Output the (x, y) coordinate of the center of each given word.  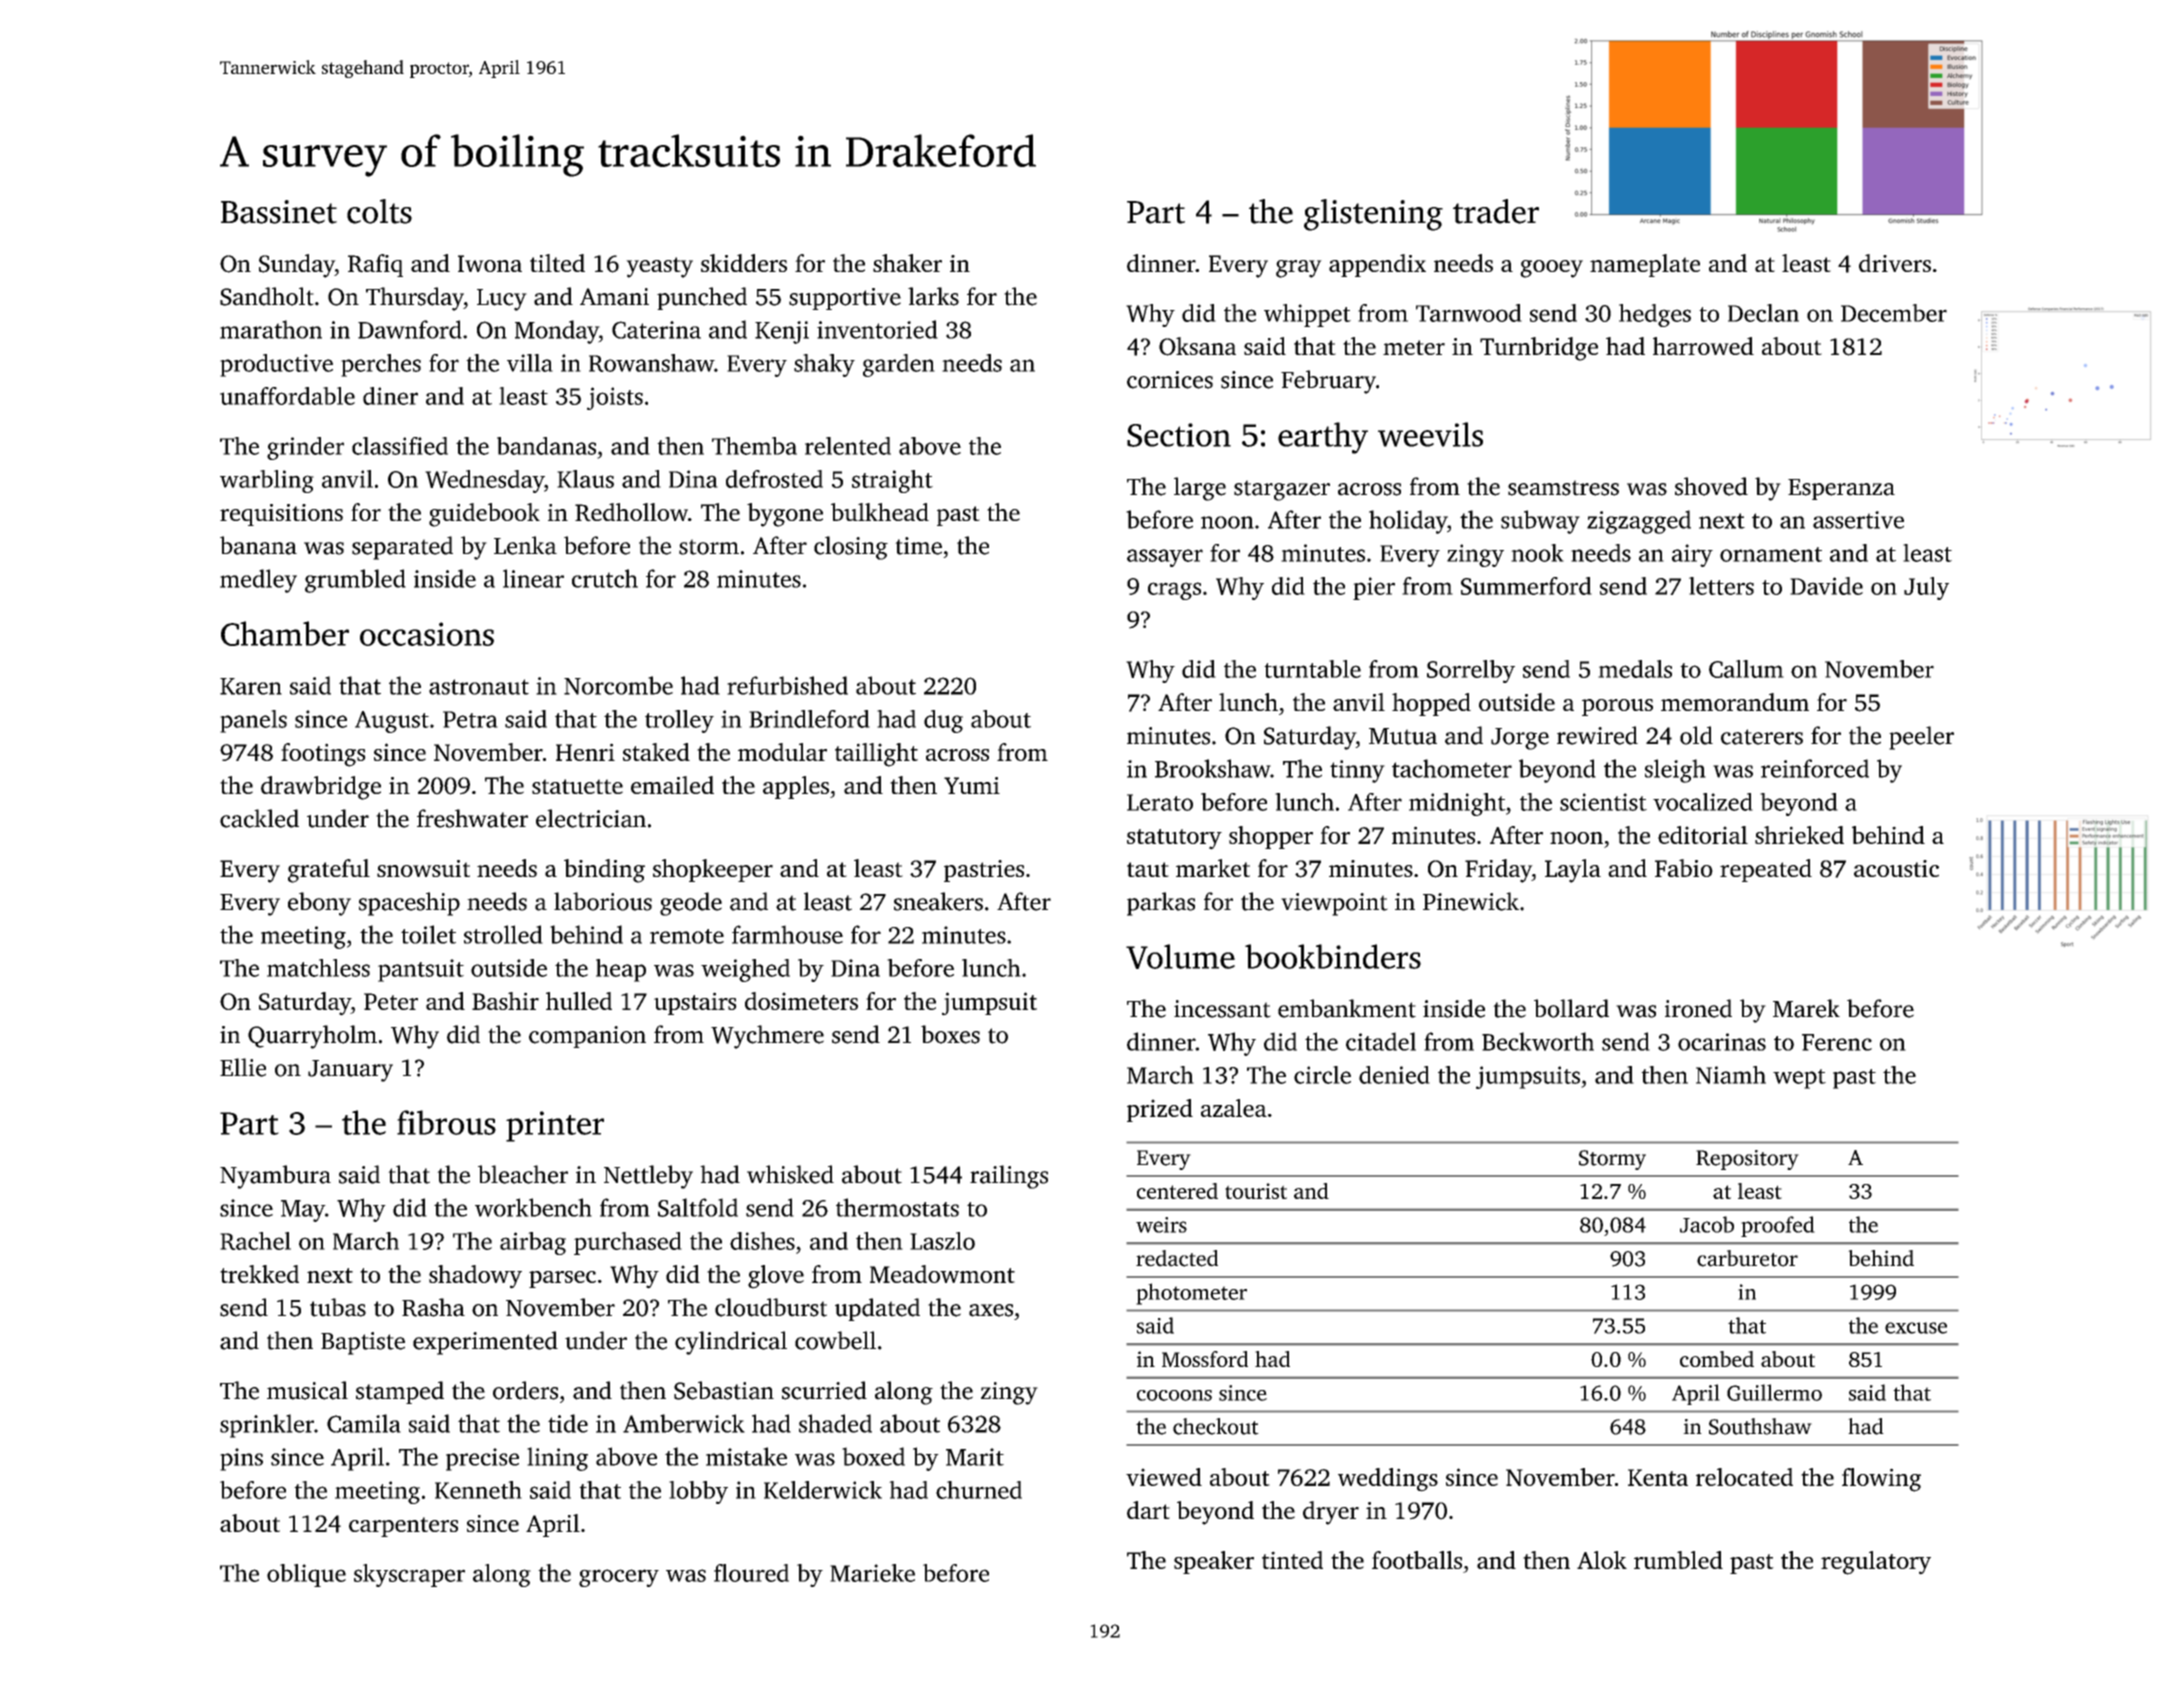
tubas (338, 1307)
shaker (907, 263)
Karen (251, 686)
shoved (1711, 486)
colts (379, 211)
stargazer (1282, 490)
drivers (1895, 263)
